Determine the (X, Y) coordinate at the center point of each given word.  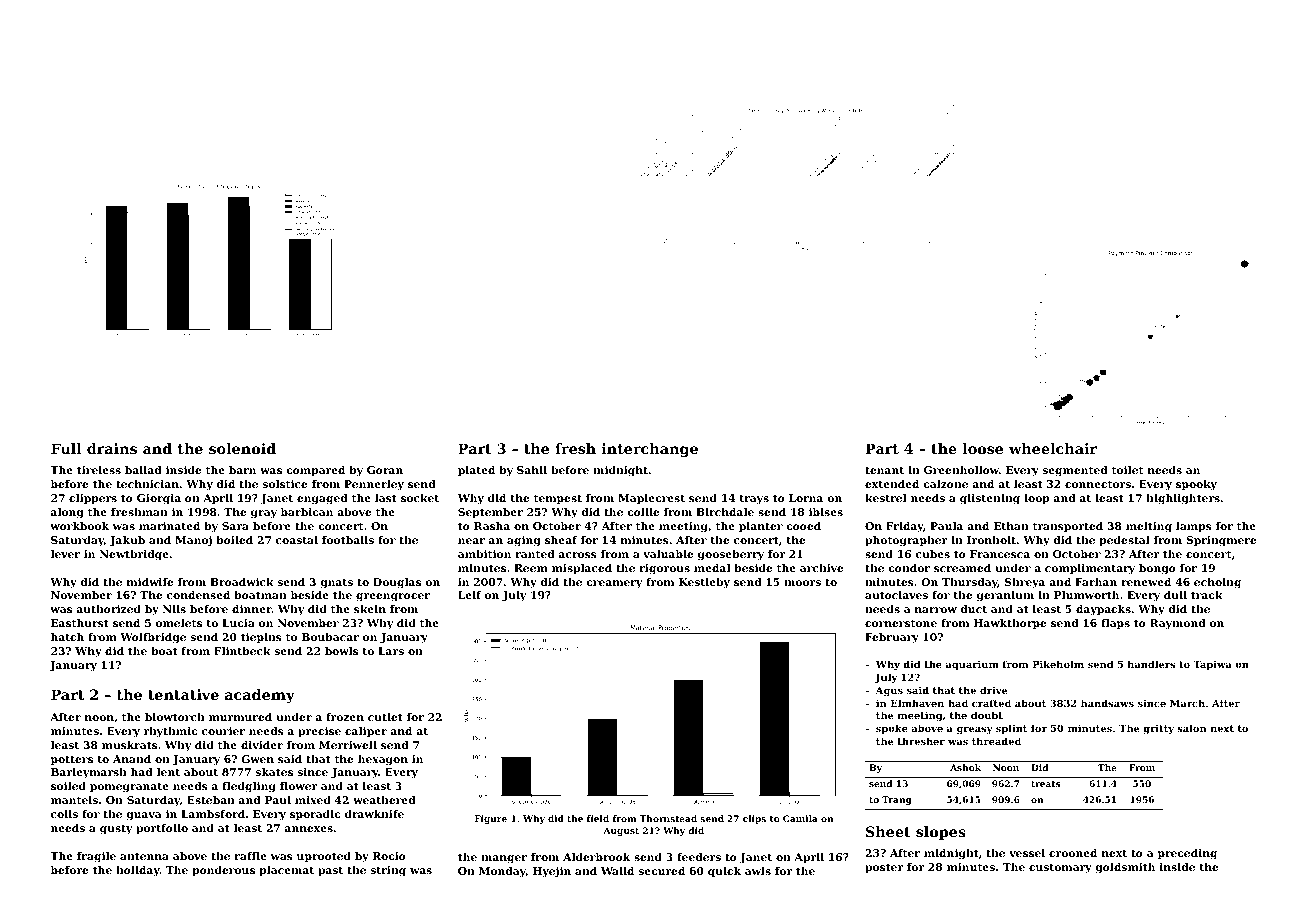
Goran (385, 470)
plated (476, 471)
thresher (921, 741)
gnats (336, 583)
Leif (469, 595)
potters (72, 760)
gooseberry (731, 555)
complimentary (1090, 569)
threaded (996, 741)
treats (1045, 784)
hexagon (383, 760)
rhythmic (170, 732)
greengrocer (393, 597)
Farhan (1096, 582)
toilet (1127, 470)
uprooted (324, 857)
